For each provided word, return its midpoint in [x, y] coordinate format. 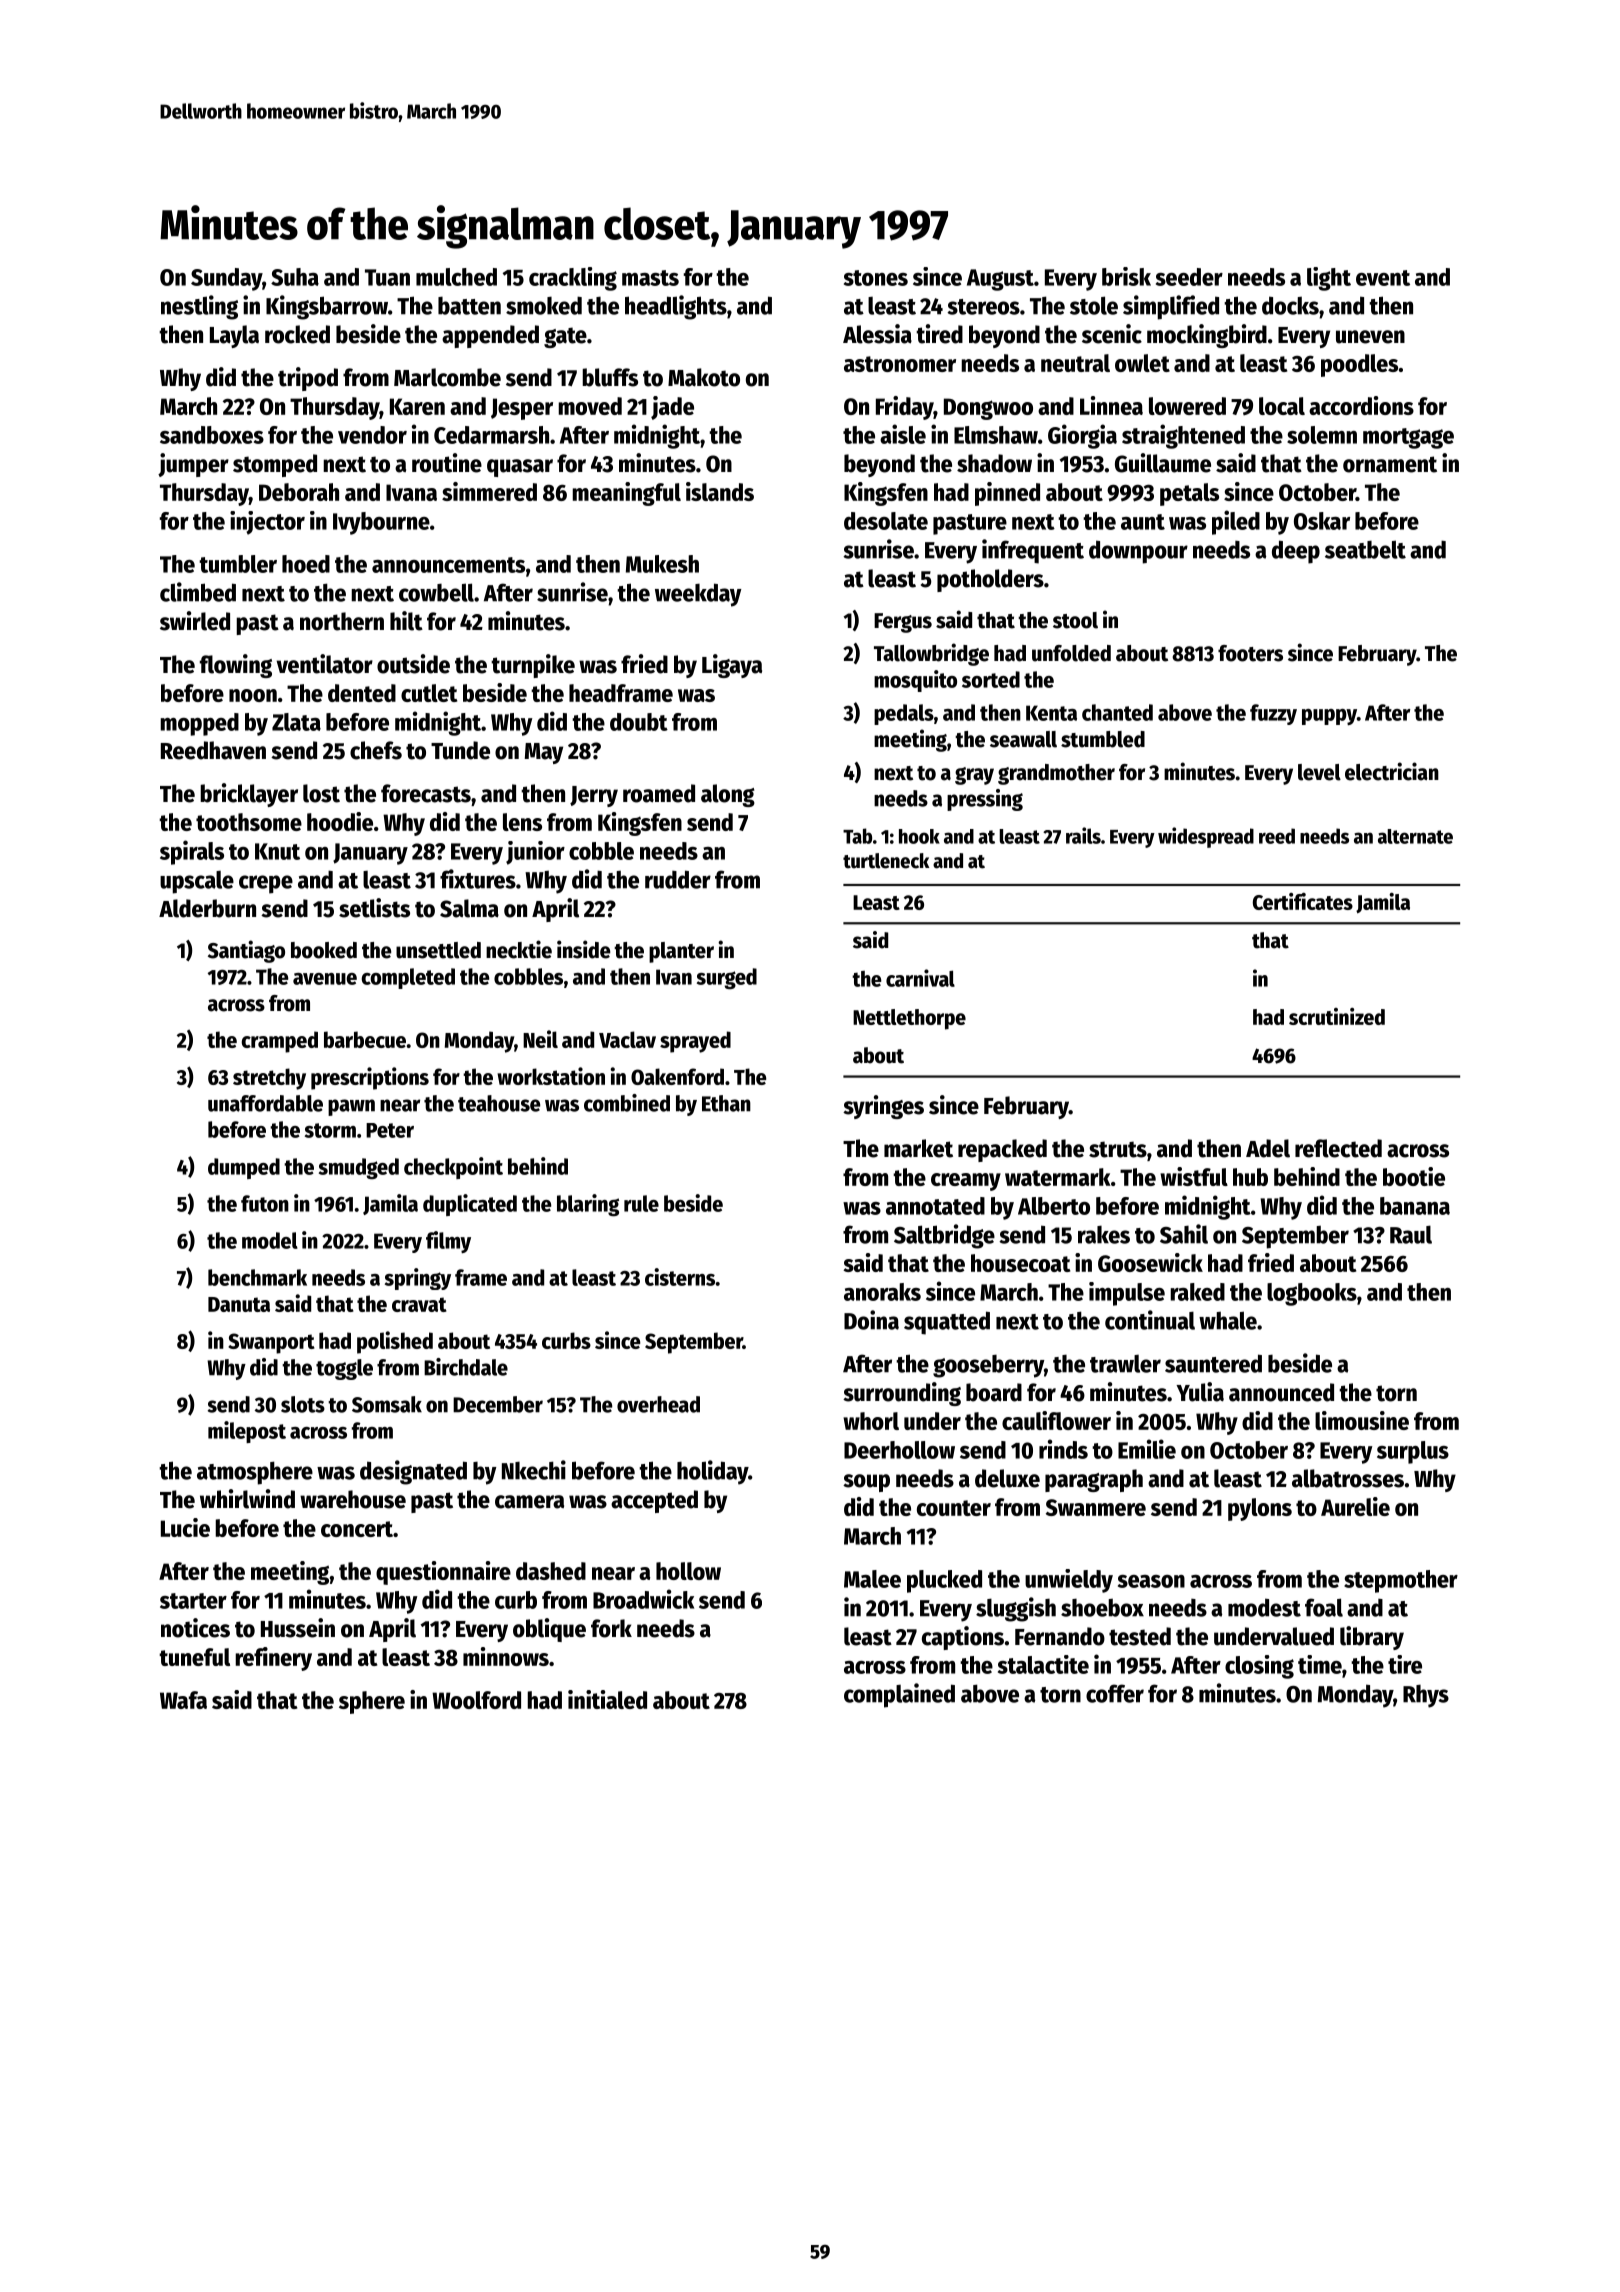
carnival [920, 978]
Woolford [476, 1700]
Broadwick [643, 1599]
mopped [199, 724]
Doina [871, 1320]
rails [1083, 835]
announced [1281, 1392]
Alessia [877, 334]
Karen [417, 406]
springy [418, 1279]
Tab [857, 836]
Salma [469, 908]
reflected [1338, 1148]
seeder [1189, 277]
